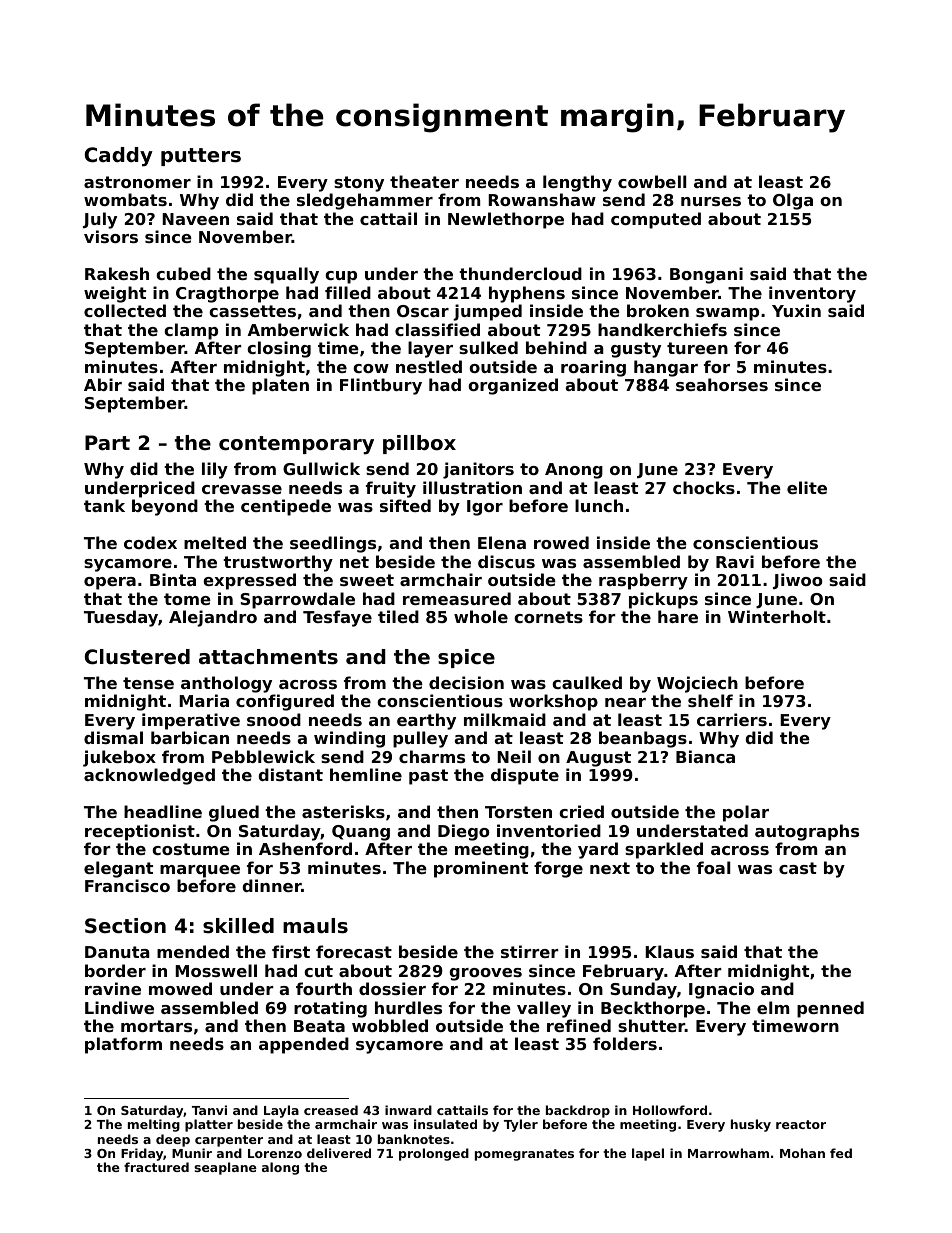 Image resolution: width=952 pixels, height=1233 pixels. I want to click on Bongani, so click(706, 275).
